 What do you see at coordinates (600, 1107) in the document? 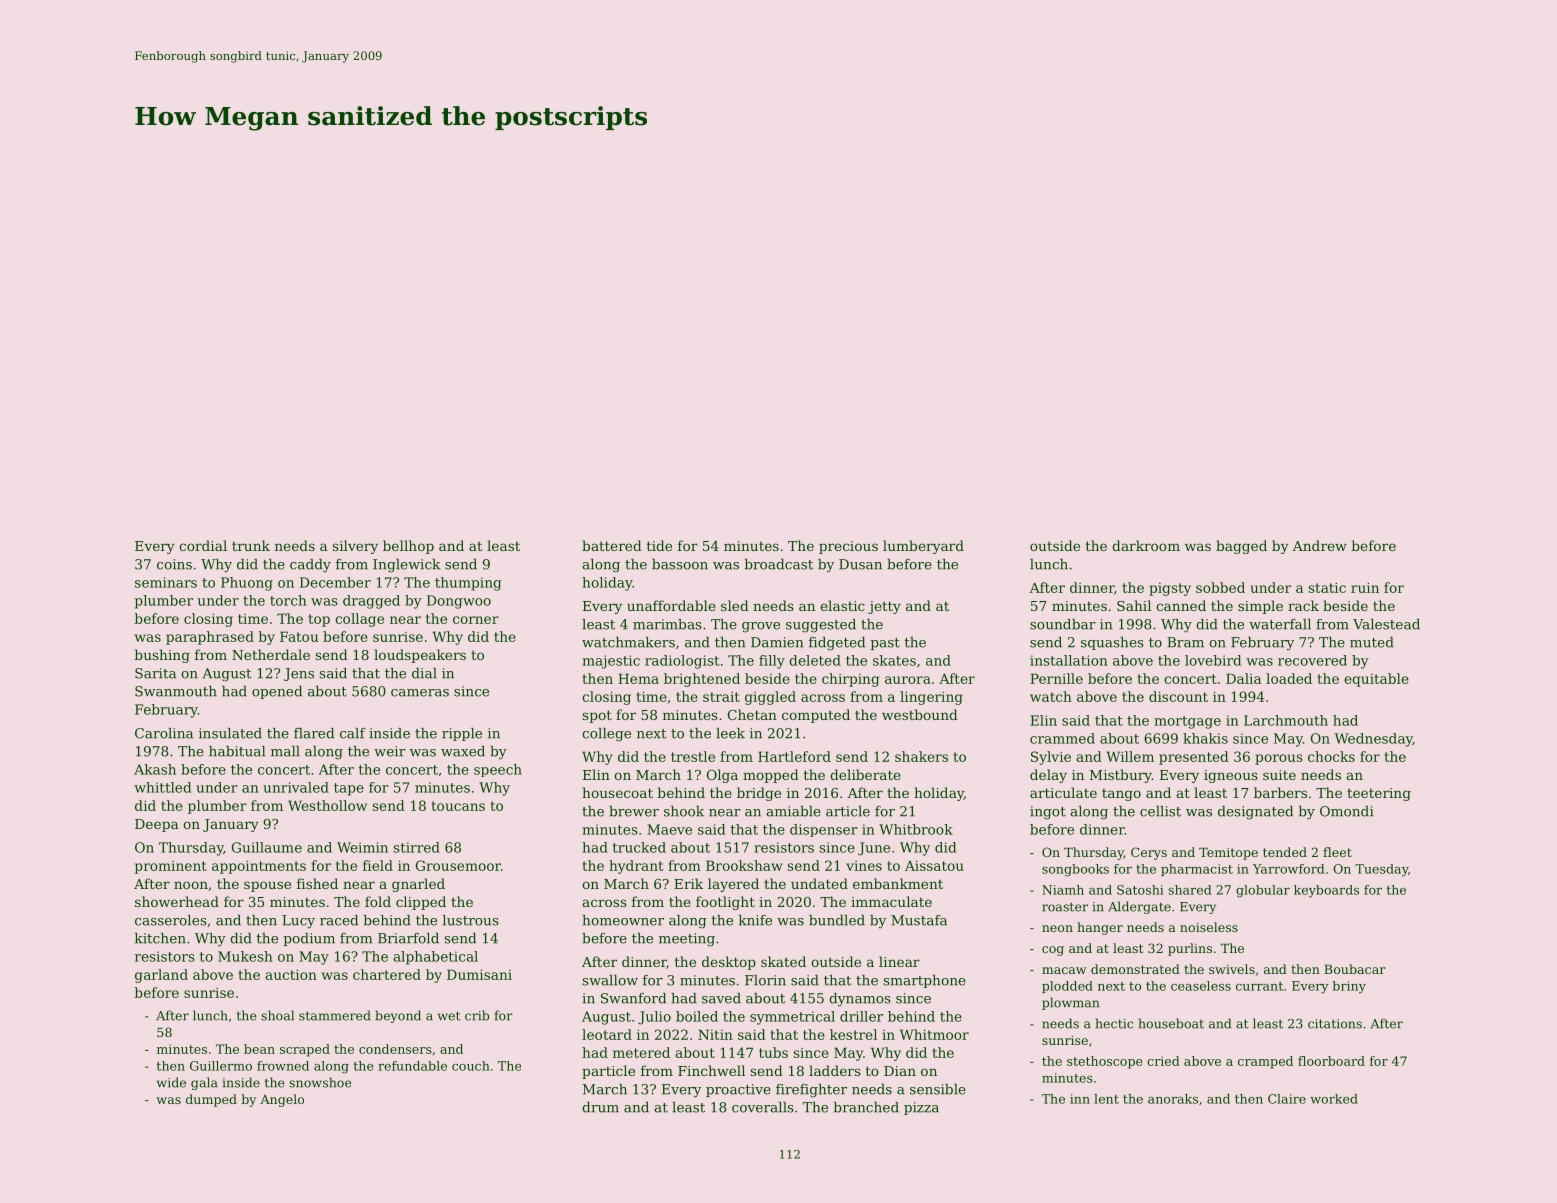
I see `drum` at bounding box center [600, 1107].
